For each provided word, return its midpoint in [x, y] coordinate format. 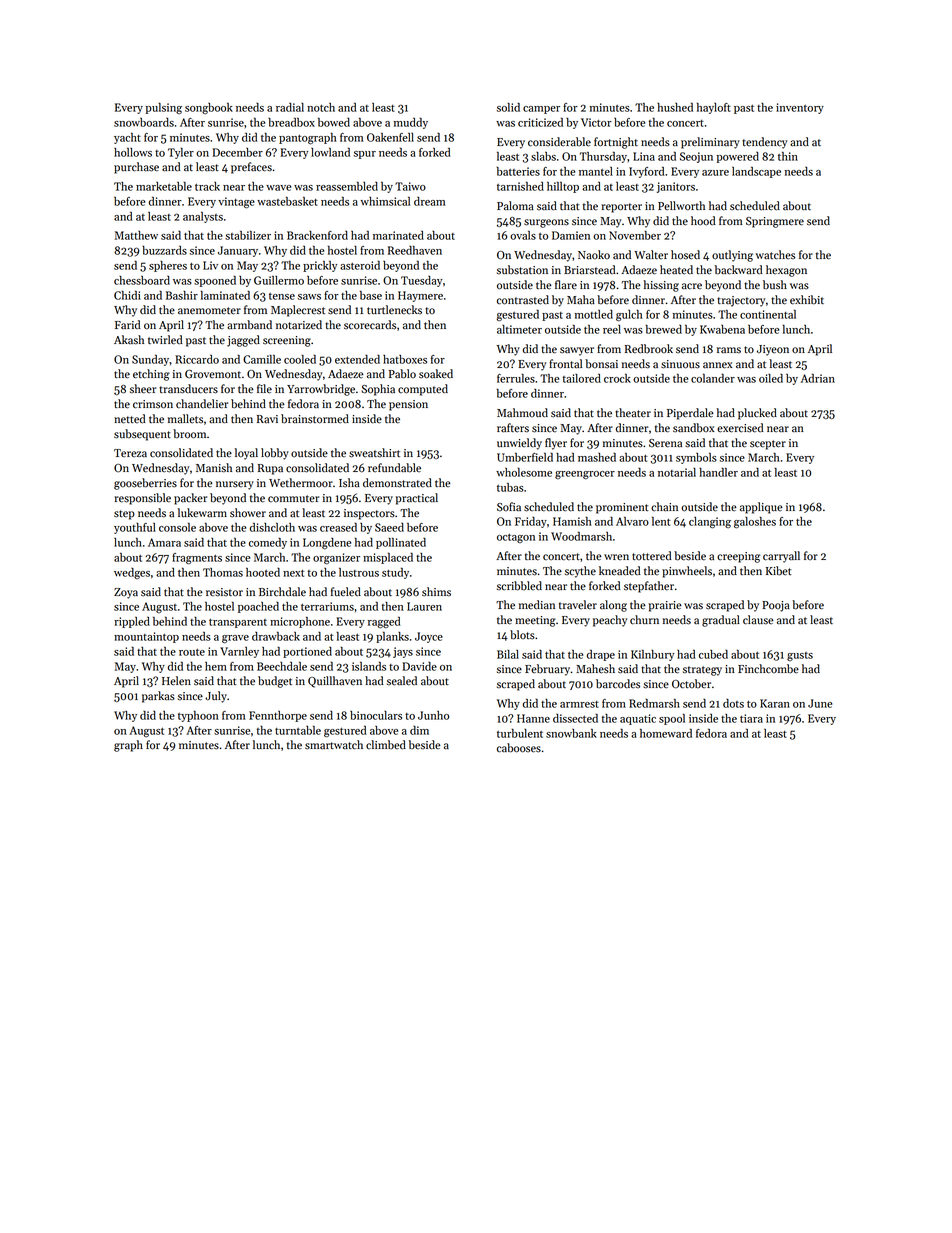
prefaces [251, 168]
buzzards [164, 250]
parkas [158, 697]
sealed [402, 681]
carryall [781, 557]
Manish [214, 468]
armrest [579, 704]
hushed [675, 107]
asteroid [360, 265]
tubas [510, 487]
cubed [713, 654]
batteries [518, 171]
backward [739, 270]
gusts [800, 656]
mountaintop [146, 637]
